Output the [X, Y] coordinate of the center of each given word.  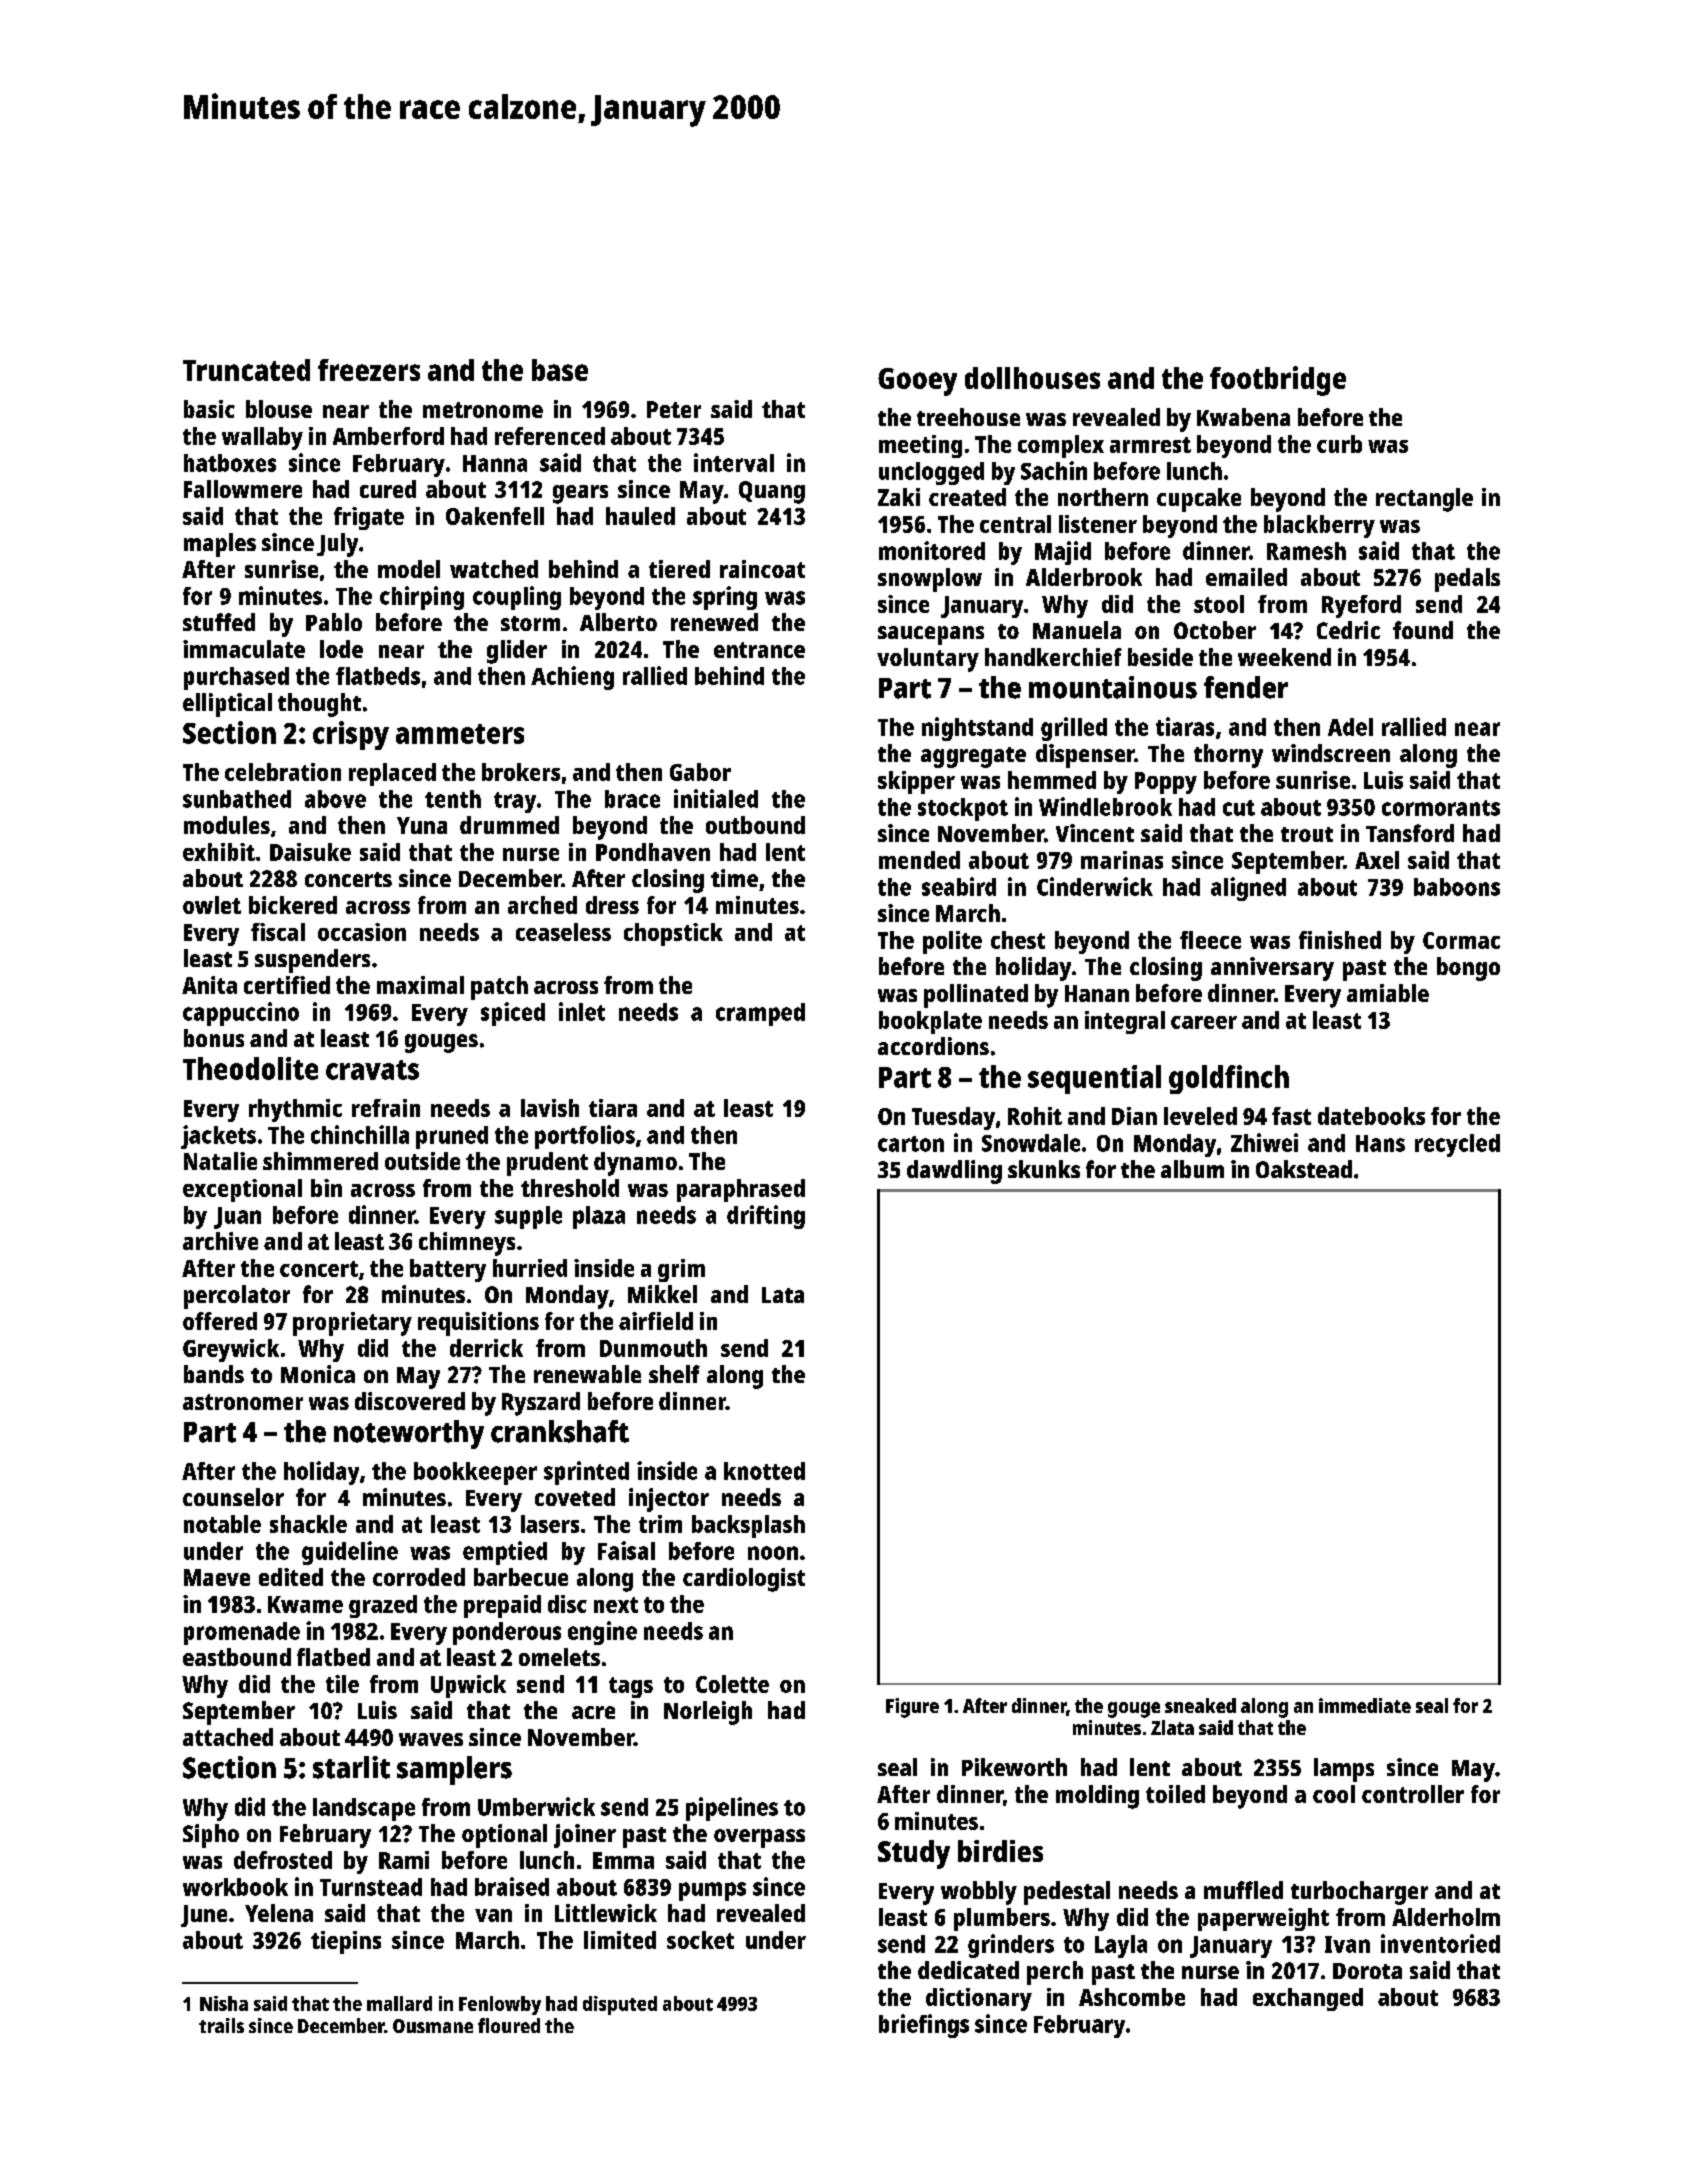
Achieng [572, 678]
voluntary [928, 660]
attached [228, 1737]
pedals [1467, 580]
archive [220, 1241]
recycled [1457, 1145]
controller [1413, 1794]
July [337, 545]
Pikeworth [1014, 1767]
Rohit [1035, 1116]
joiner [585, 1836]
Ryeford [1361, 606]
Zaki [899, 497]
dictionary [979, 1999]
